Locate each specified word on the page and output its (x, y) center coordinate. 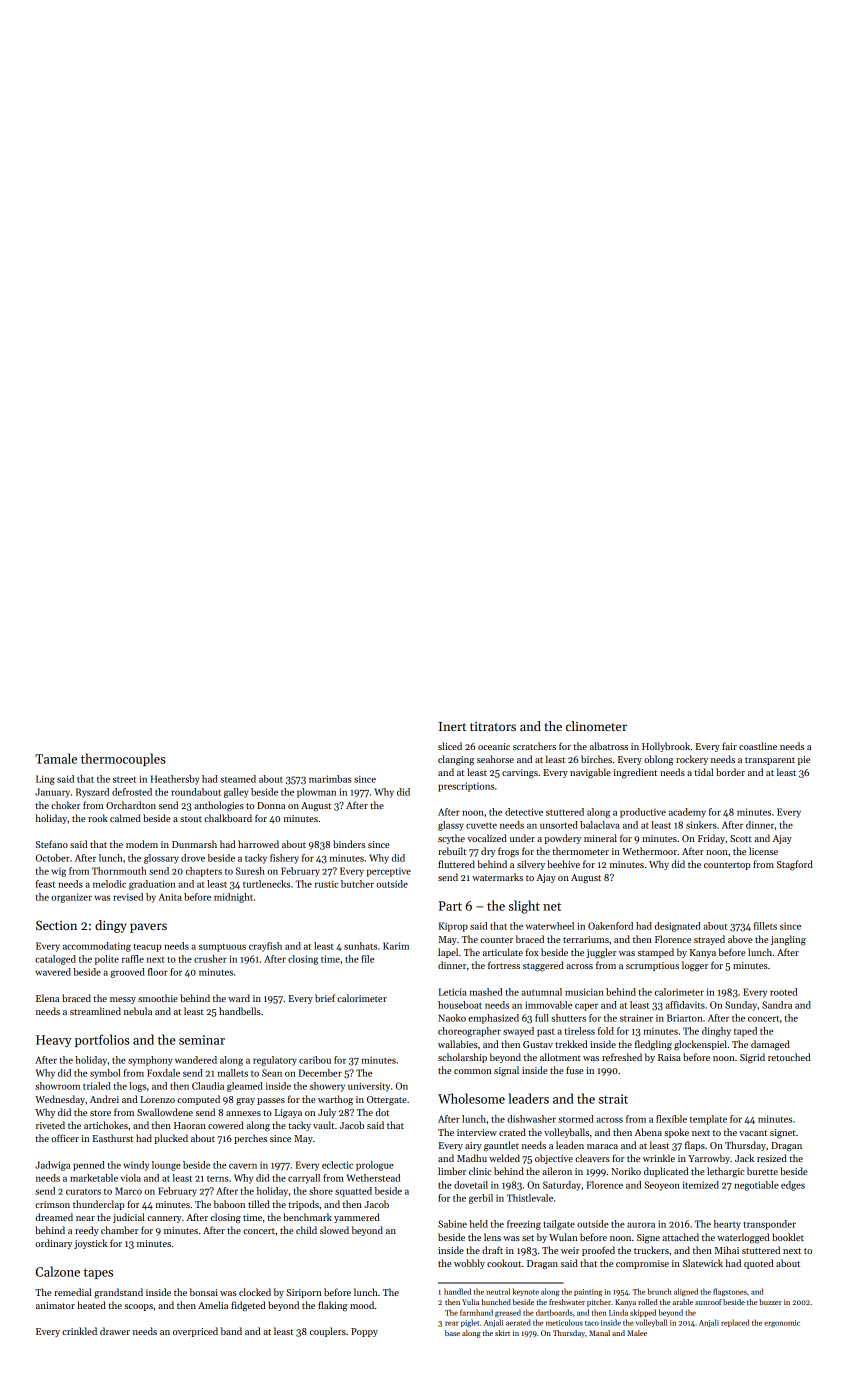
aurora (641, 1225)
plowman (316, 793)
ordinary (53, 1244)
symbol (105, 1074)
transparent (770, 761)
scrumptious (652, 966)
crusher (210, 959)
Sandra (777, 1005)
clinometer (596, 726)
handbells (240, 1011)
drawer (115, 1331)
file (367, 959)
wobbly (469, 1264)
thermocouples (123, 759)
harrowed (258, 844)
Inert (453, 726)
